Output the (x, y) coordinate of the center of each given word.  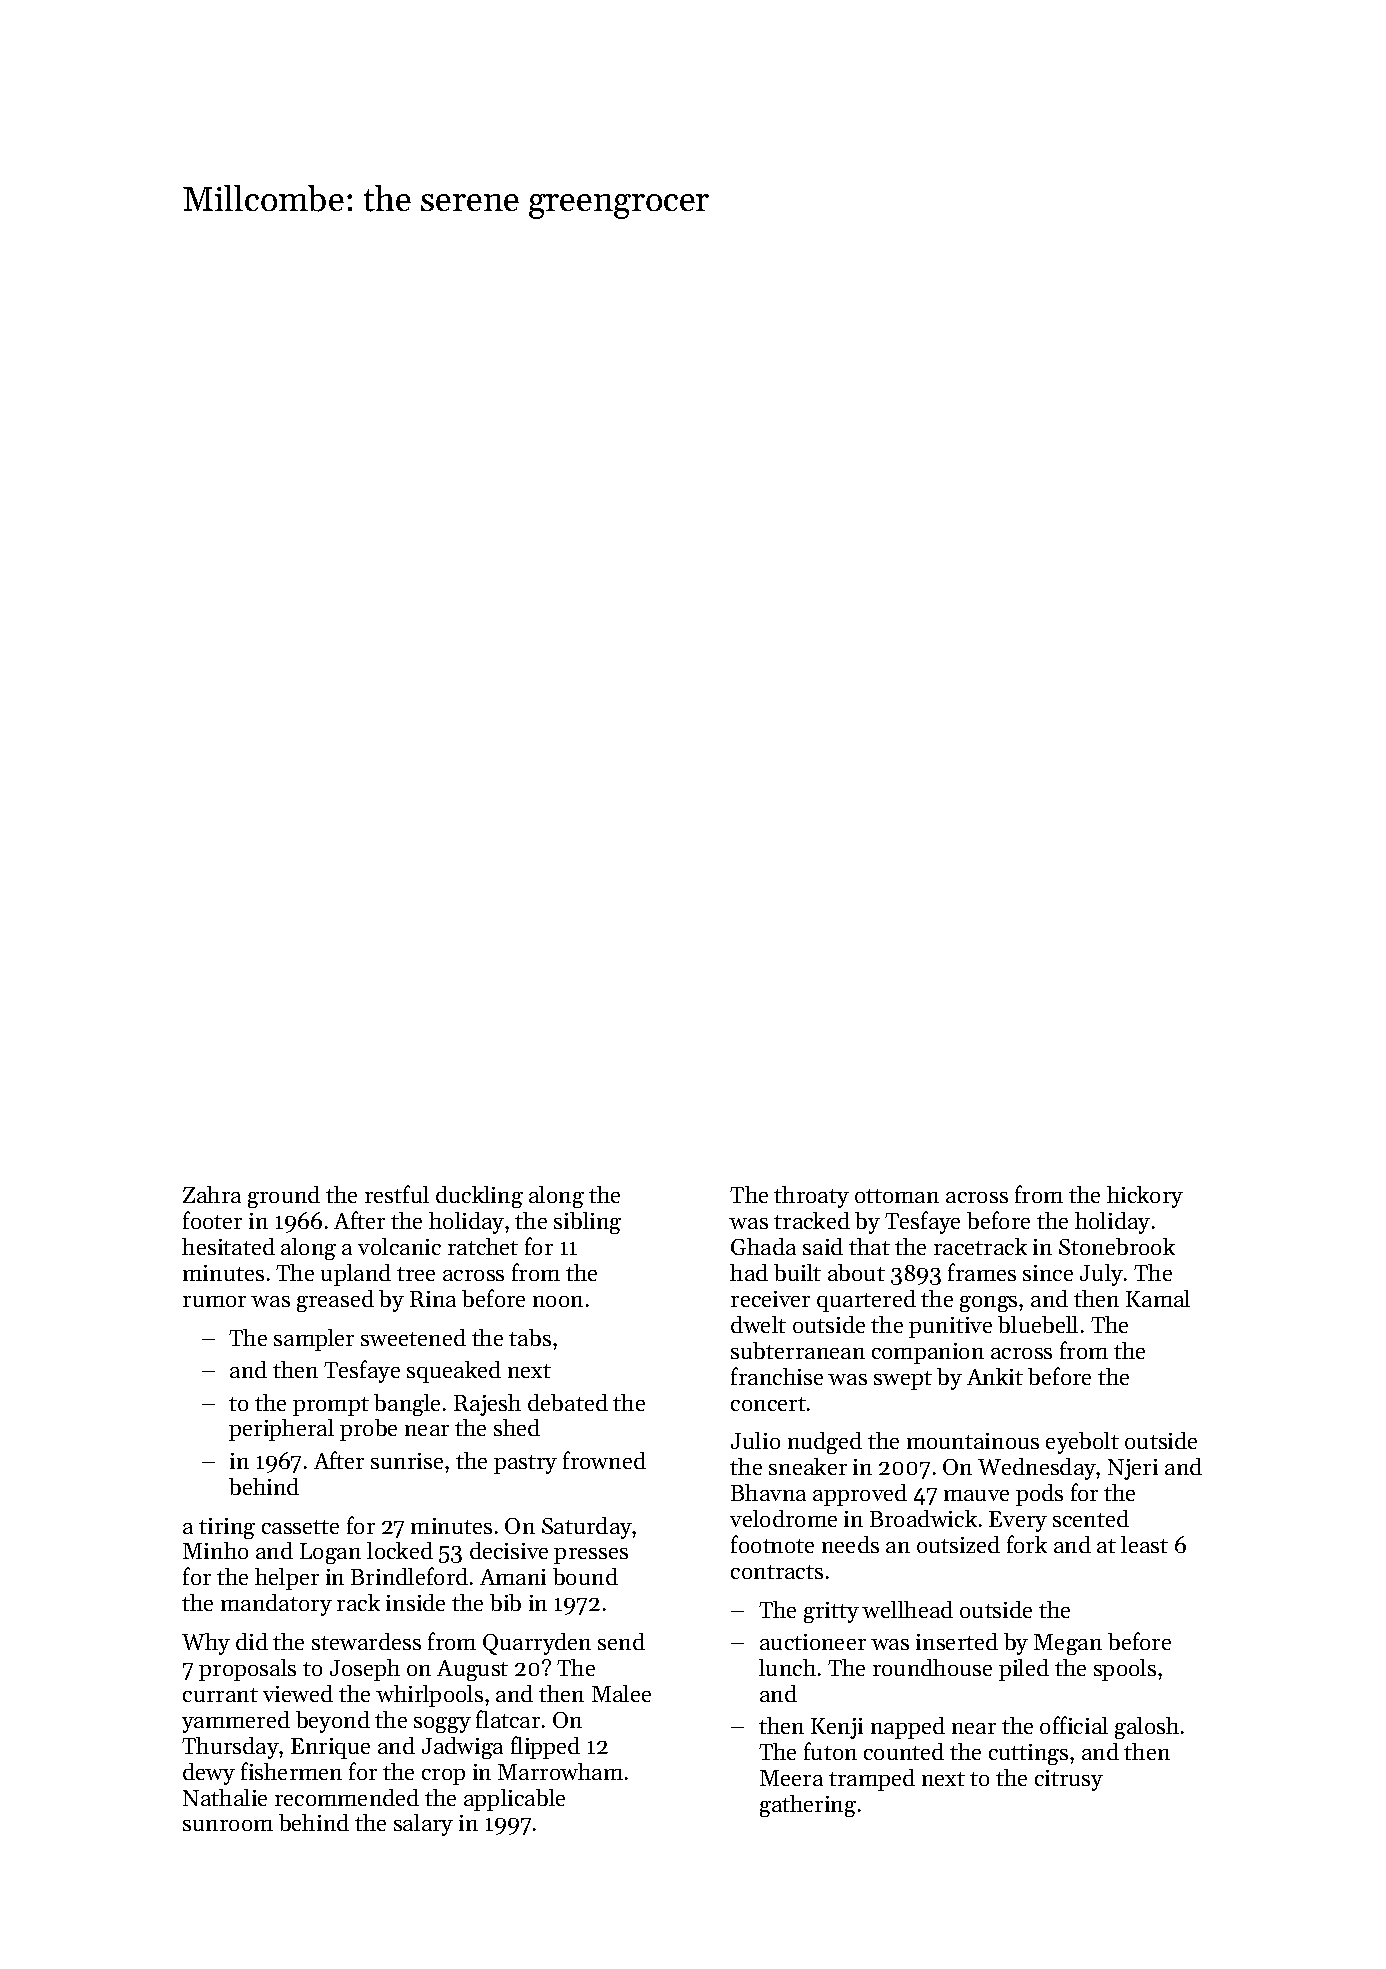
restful (397, 1194)
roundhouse (932, 1667)
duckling (479, 1197)
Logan (330, 1553)
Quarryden (537, 1644)
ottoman (897, 1196)
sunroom (228, 1825)
